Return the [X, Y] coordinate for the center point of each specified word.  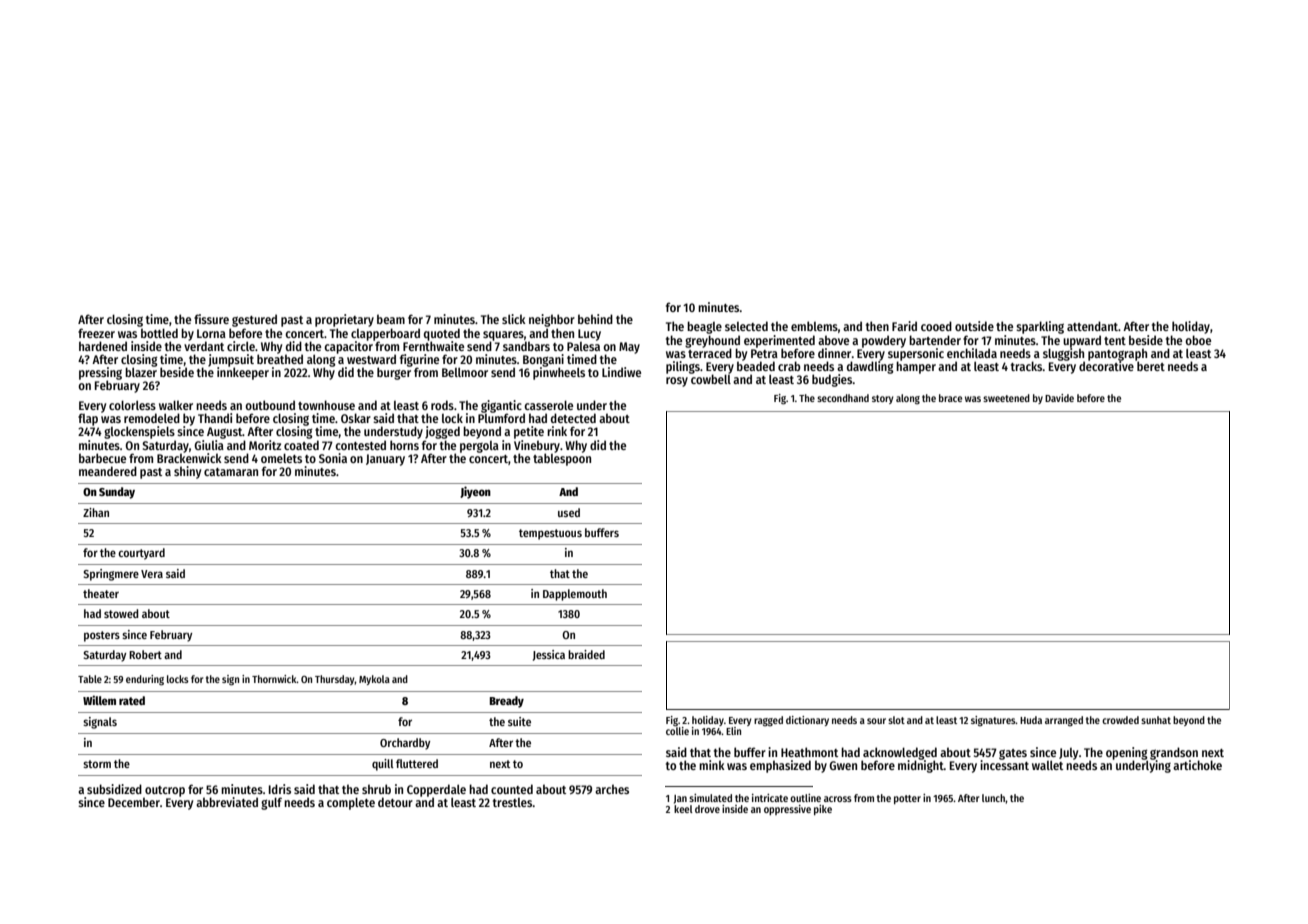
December [134, 802]
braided [586, 654]
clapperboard [385, 334]
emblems [814, 326]
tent [1115, 341]
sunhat [1156, 720]
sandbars [526, 346]
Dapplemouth [575, 595]
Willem [99, 700]
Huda [1031, 720]
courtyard [141, 554]
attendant [1092, 326]
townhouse [326, 405]
